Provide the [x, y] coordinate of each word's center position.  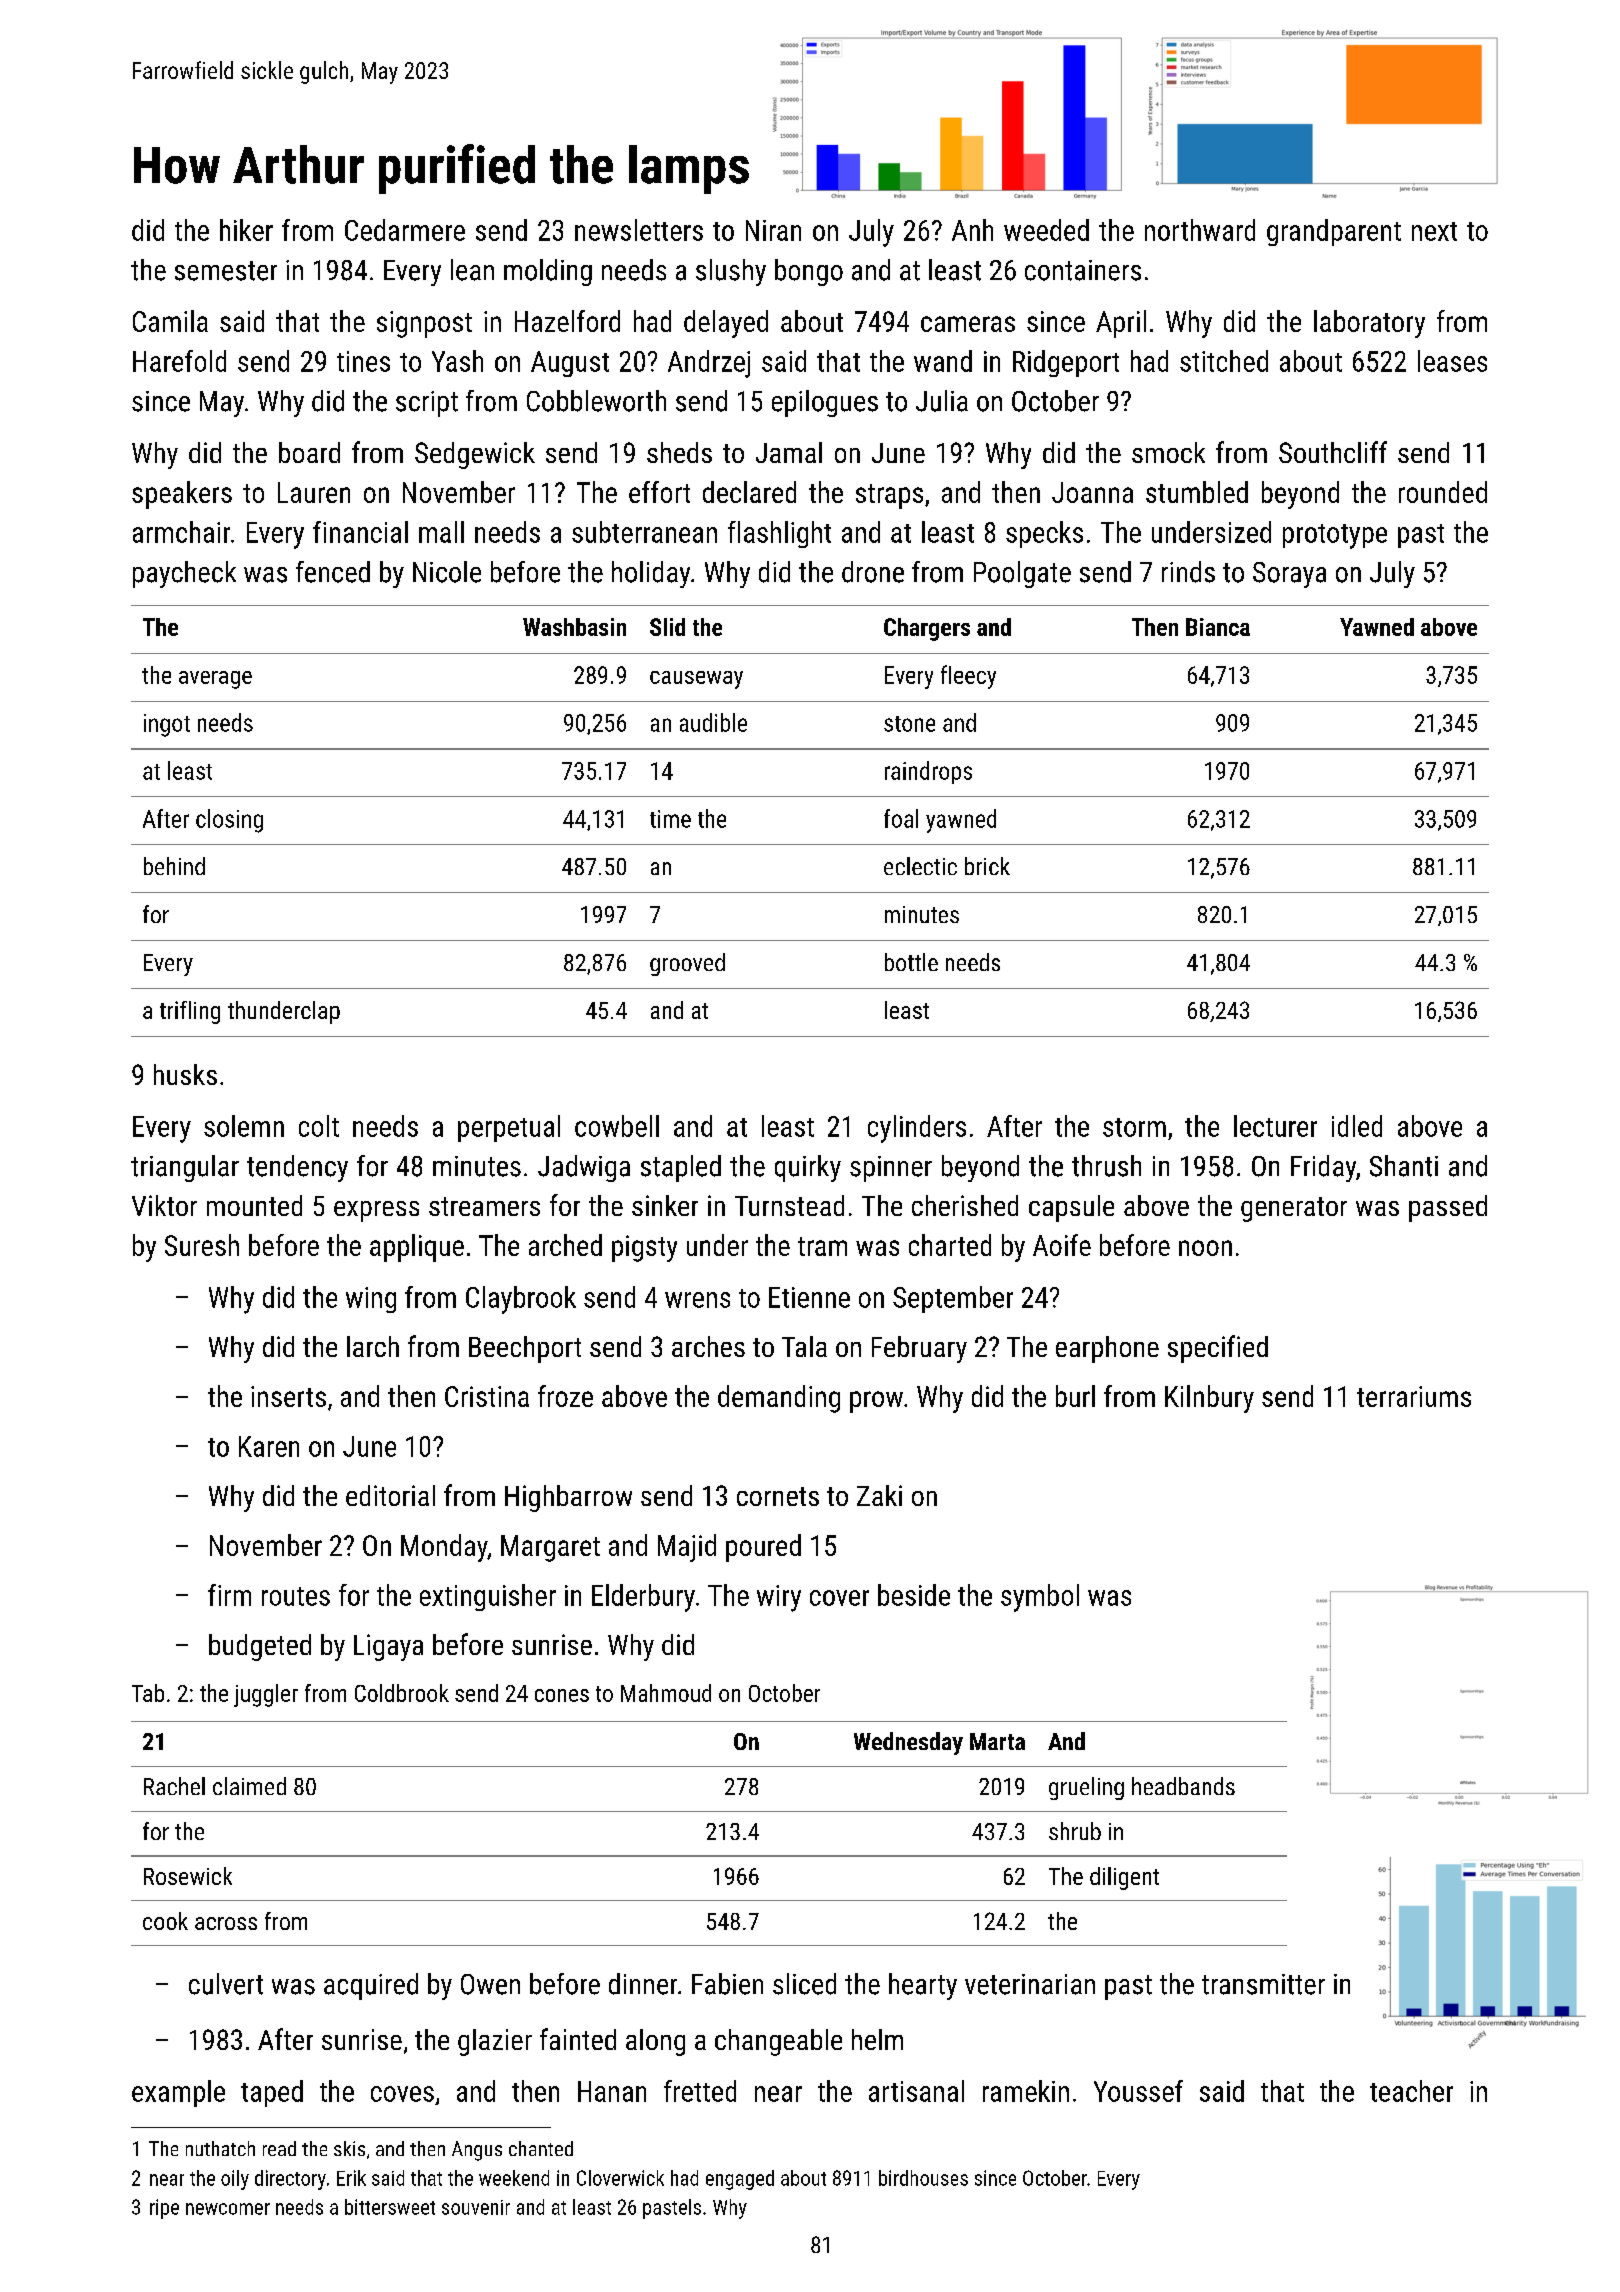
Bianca [1218, 627]
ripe [164, 2209]
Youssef [1138, 2091]
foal [901, 818]
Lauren [314, 492]
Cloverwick [620, 2178]
